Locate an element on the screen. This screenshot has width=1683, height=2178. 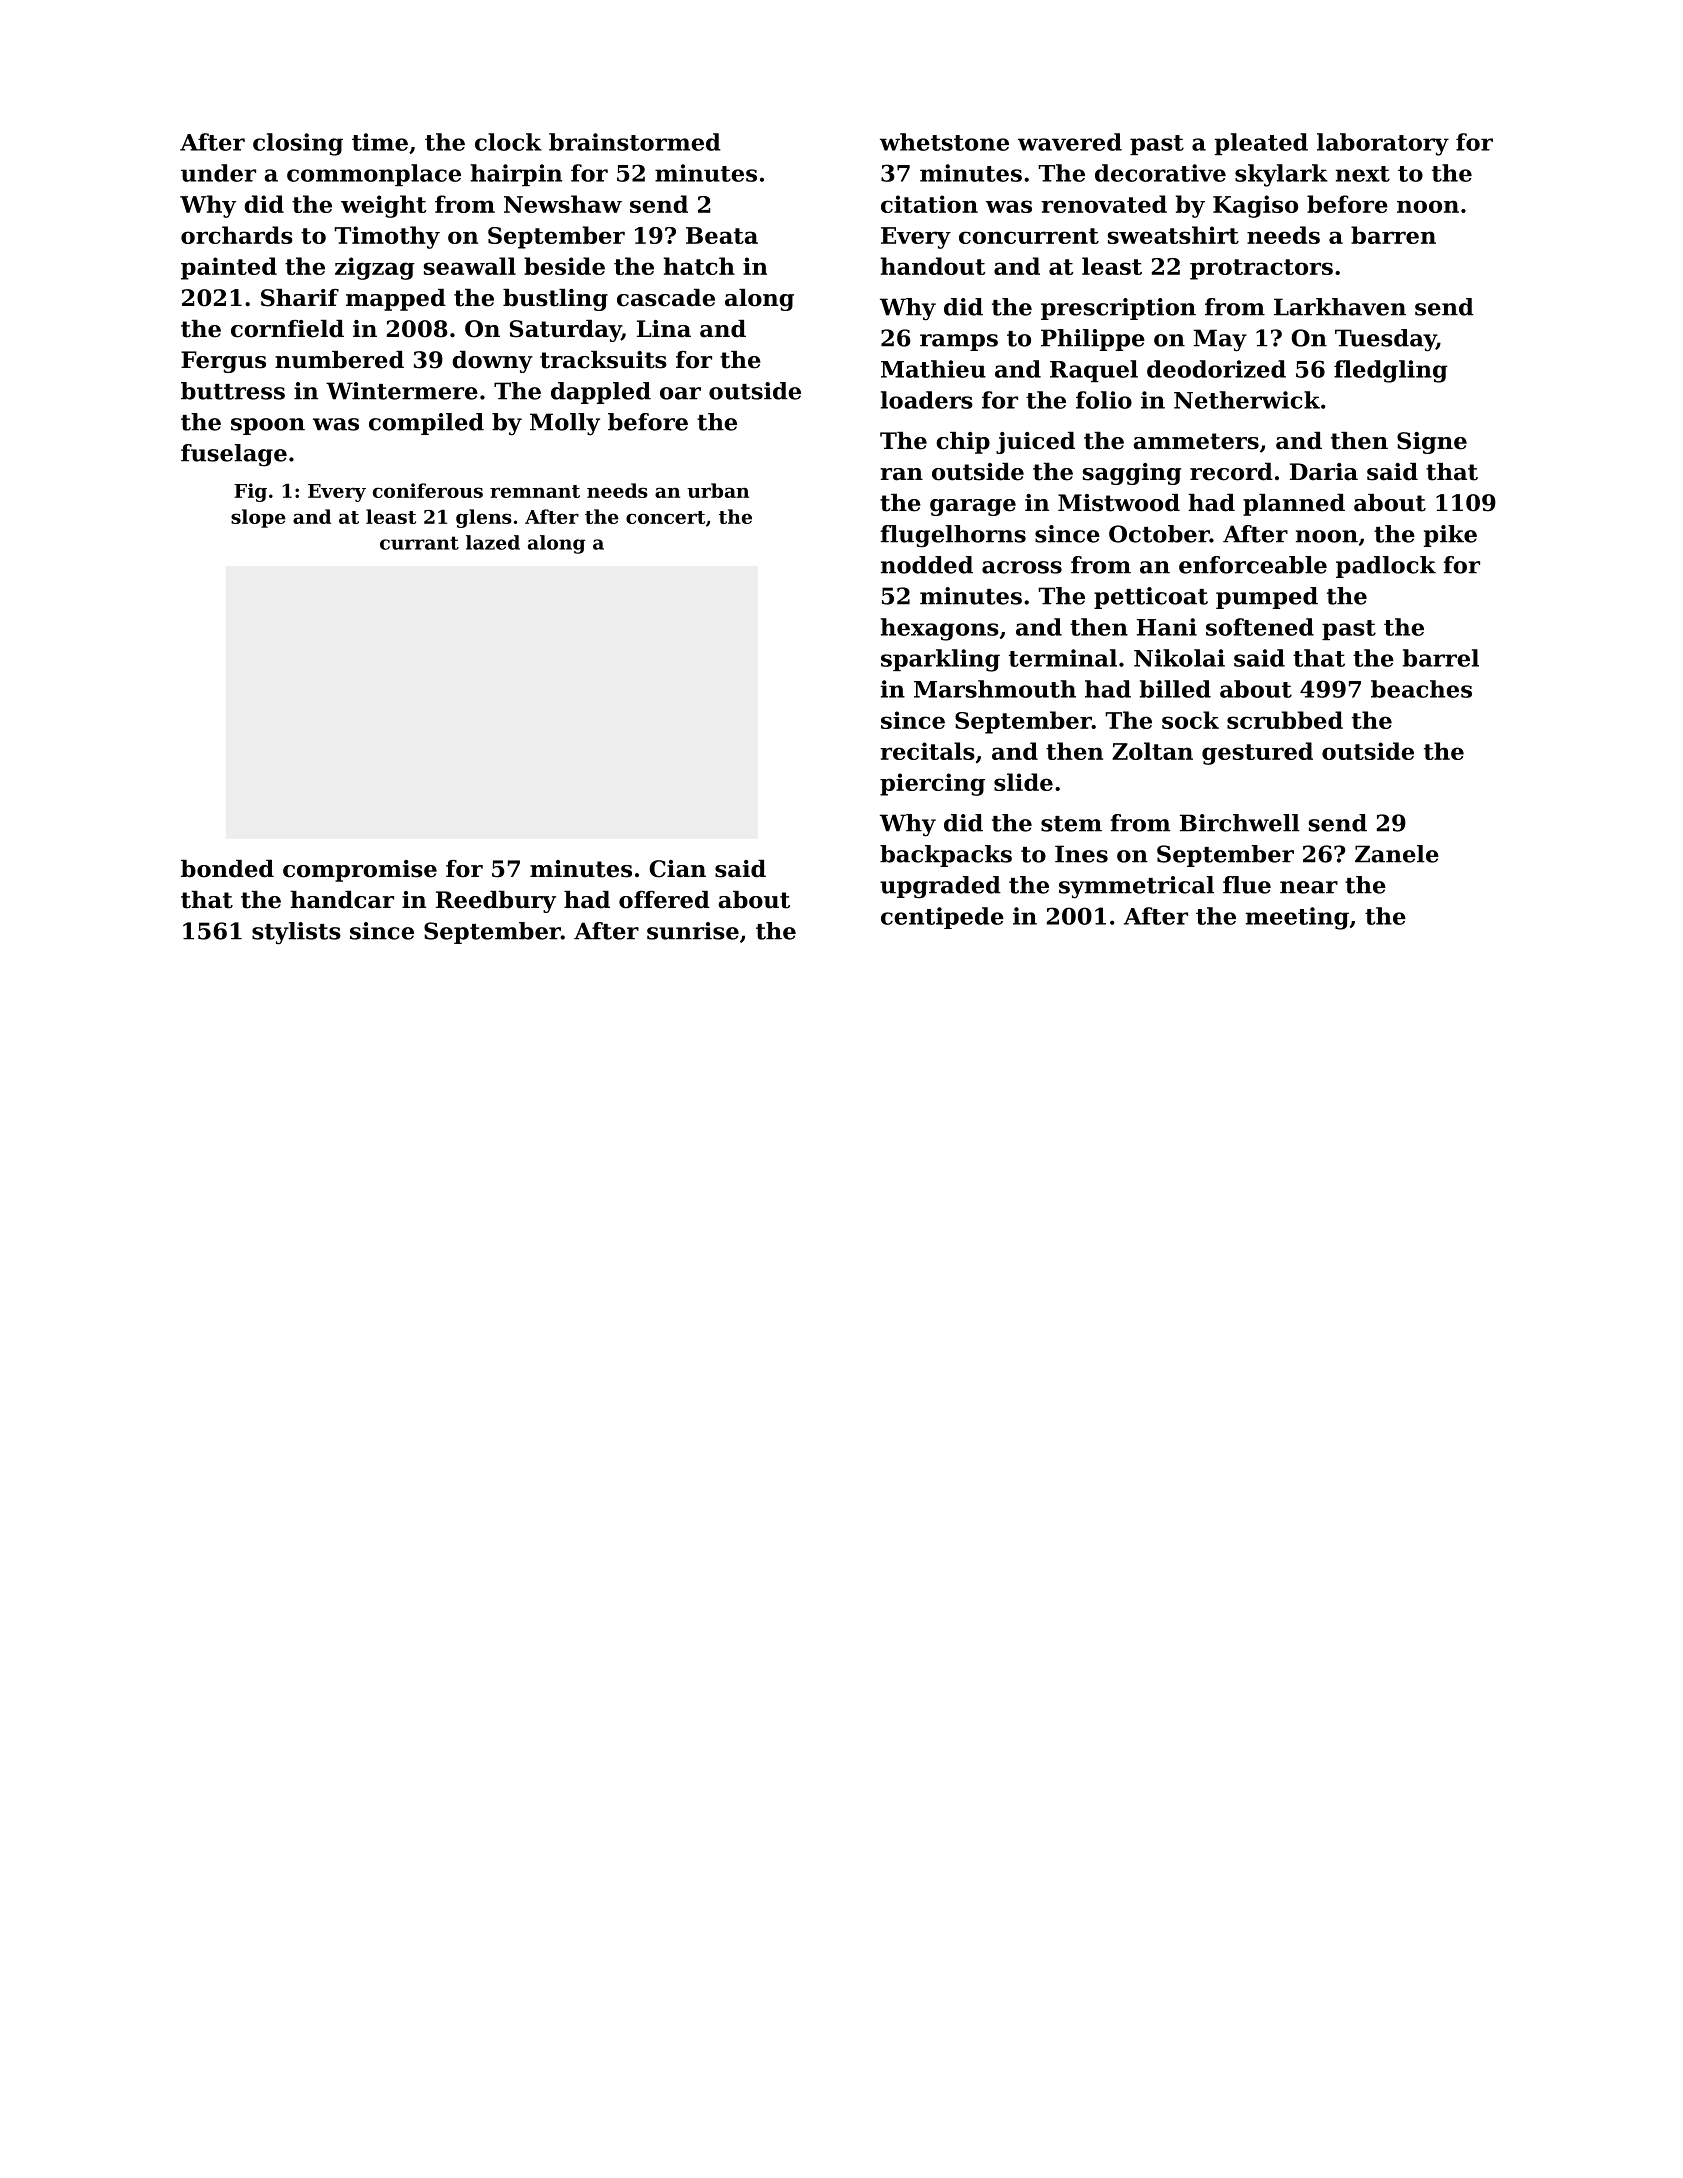
closing is located at coordinates (298, 144).
